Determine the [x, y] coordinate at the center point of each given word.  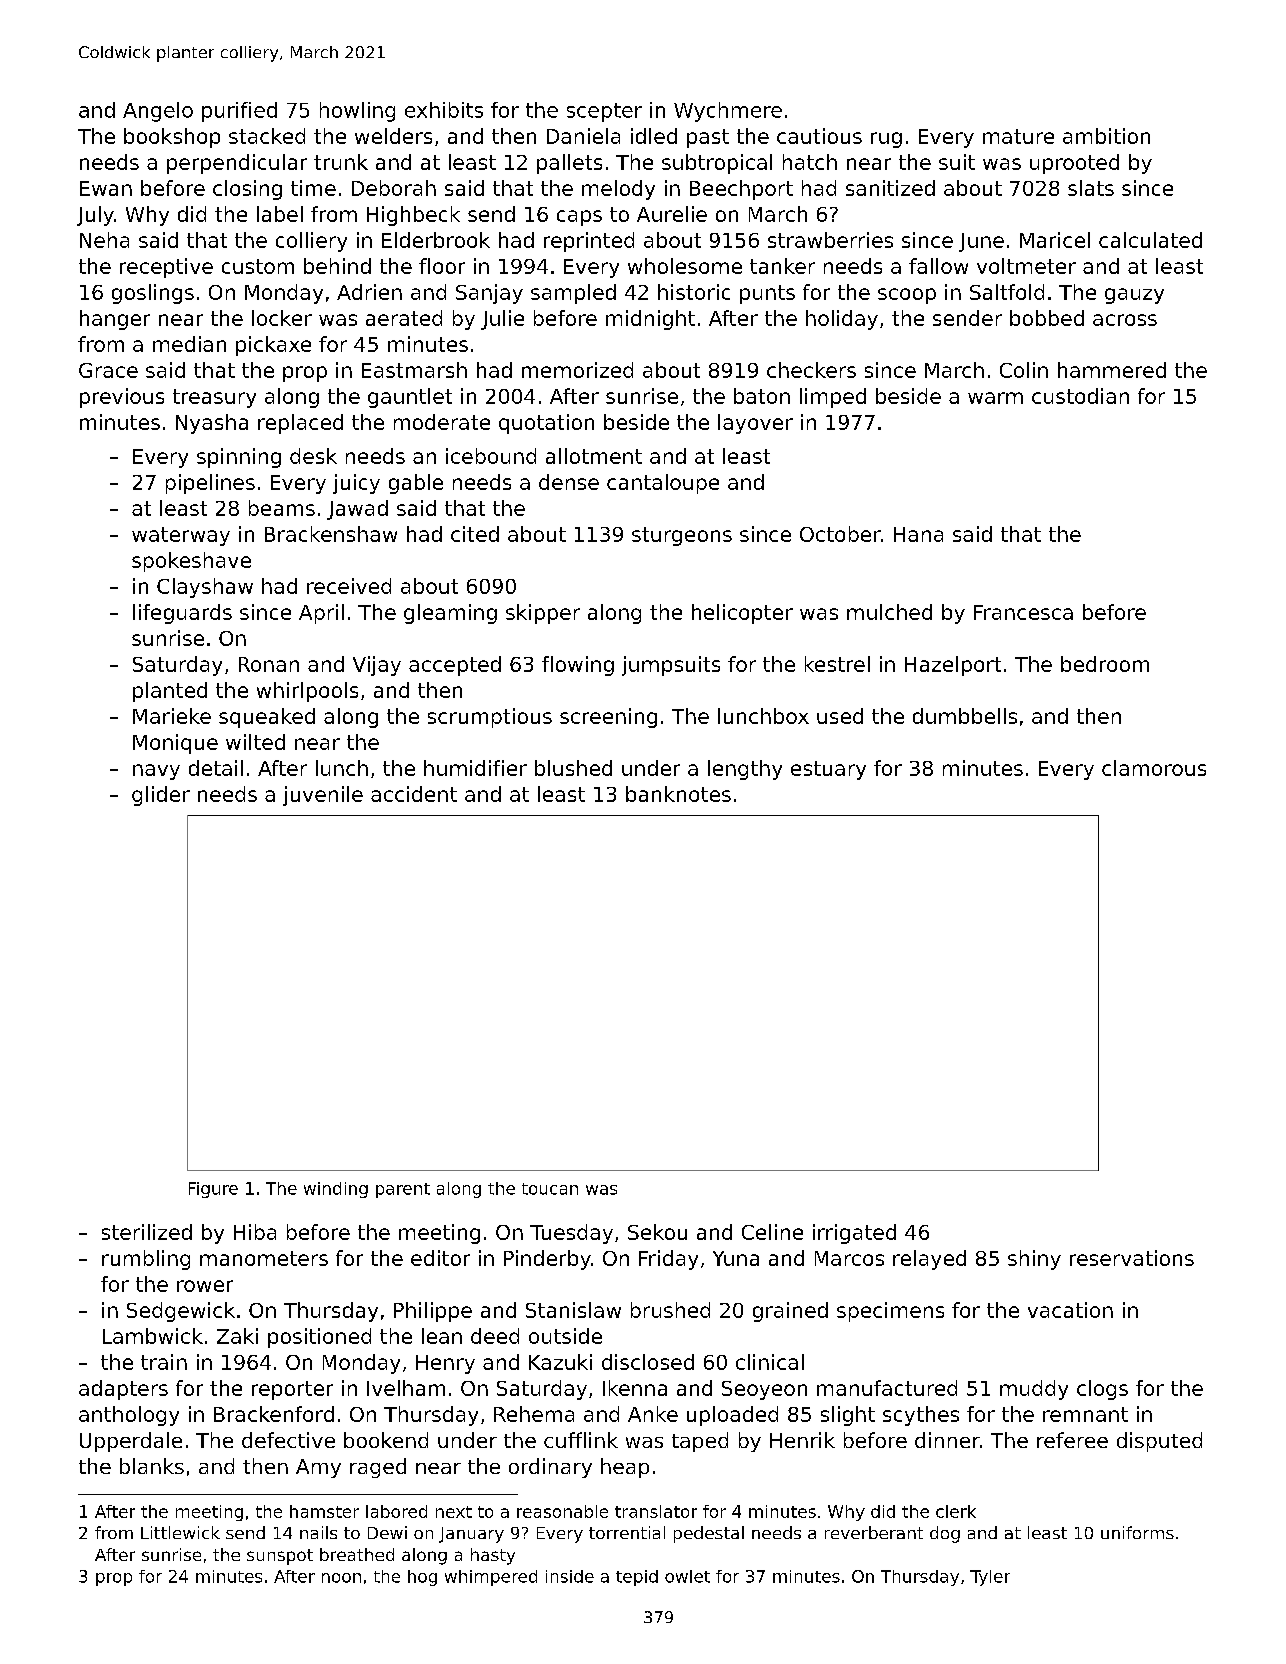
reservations [1132, 1258]
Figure [213, 1190]
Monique [175, 744]
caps [579, 218]
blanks [152, 1466]
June [981, 242]
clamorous [1154, 768]
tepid [637, 1578]
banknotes [678, 794]
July [95, 216]
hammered [1112, 370]
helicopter [742, 614]
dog [945, 1534]
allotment [594, 456]
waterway [181, 536]
